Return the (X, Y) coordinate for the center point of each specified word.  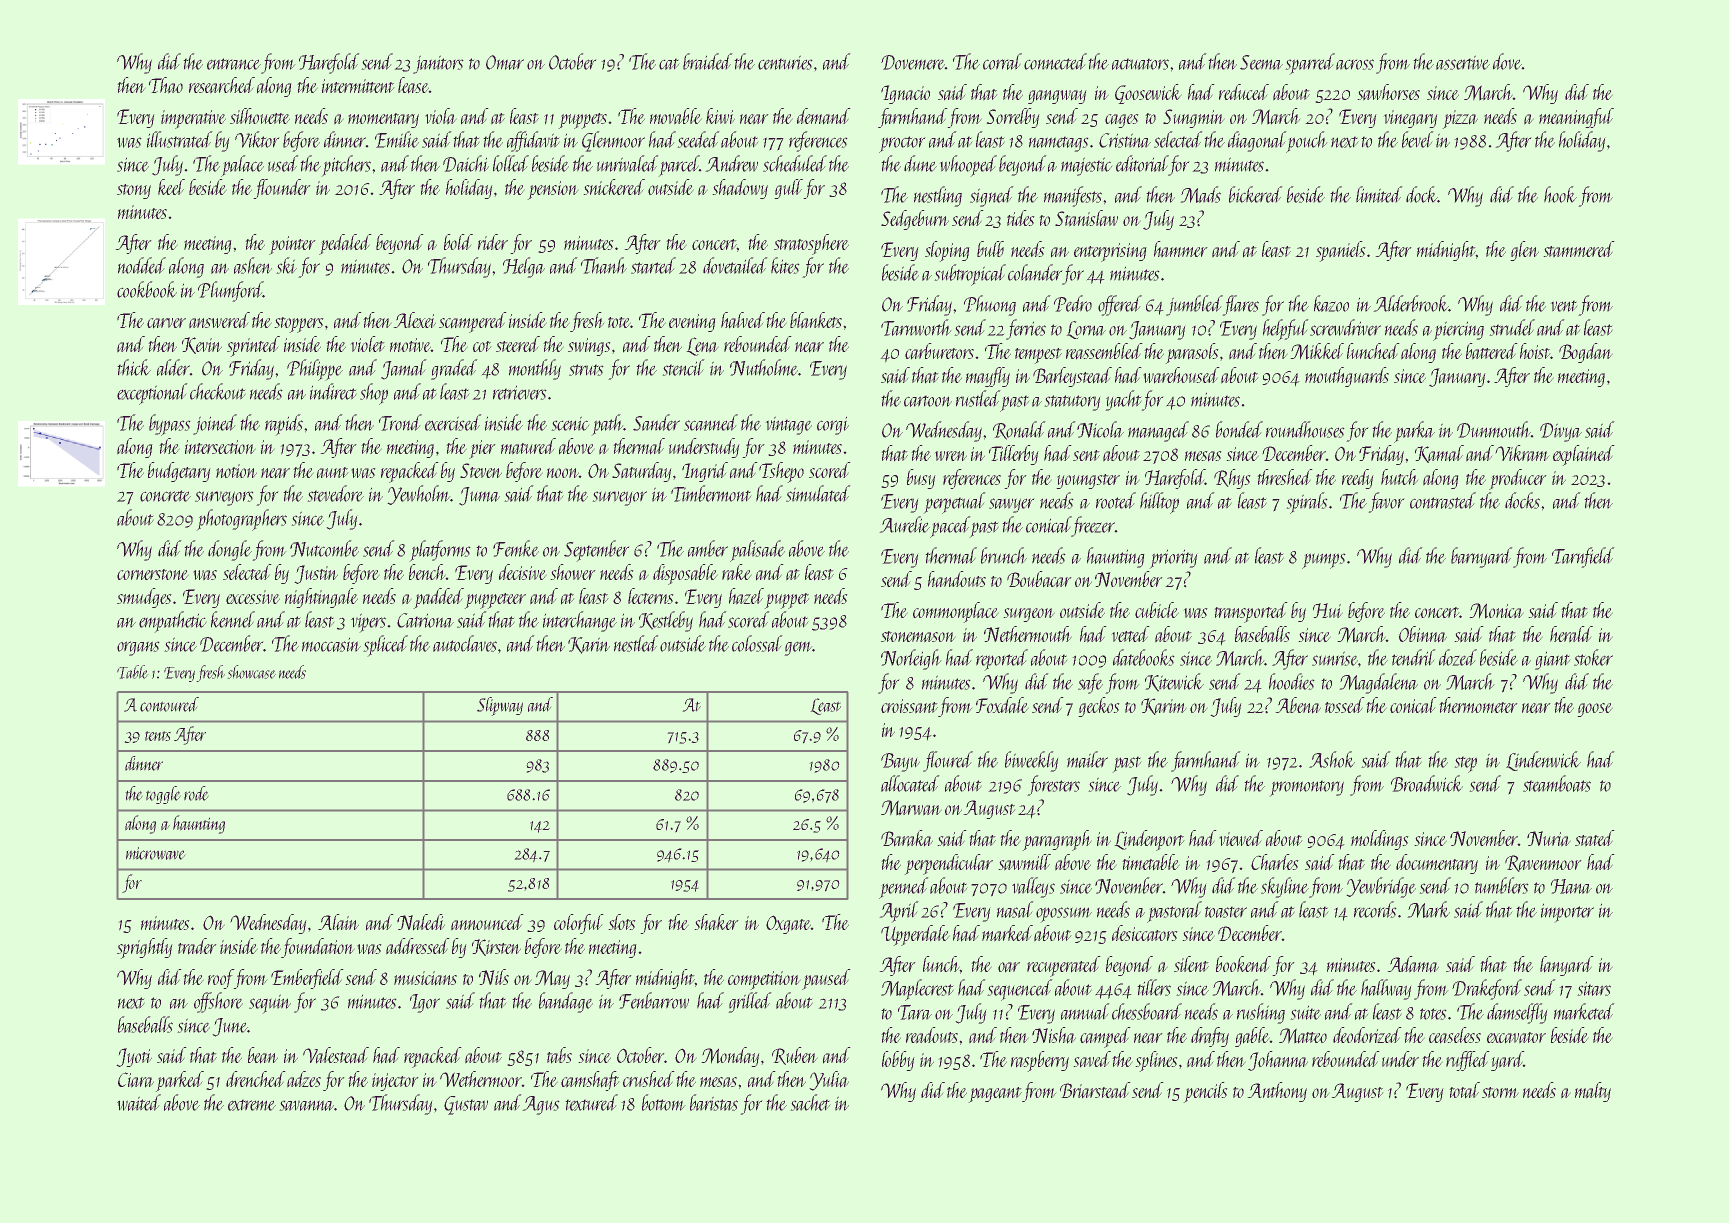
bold (458, 242)
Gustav (466, 1105)
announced (487, 922)
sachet (810, 1102)
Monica (1496, 611)
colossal (757, 643)
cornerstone (153, 574)
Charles (1275, 862)
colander (1035, 272)
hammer (1181, 249)
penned (904, 888)
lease (413, 85)
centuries (785, 62)
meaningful (1576, 118)
